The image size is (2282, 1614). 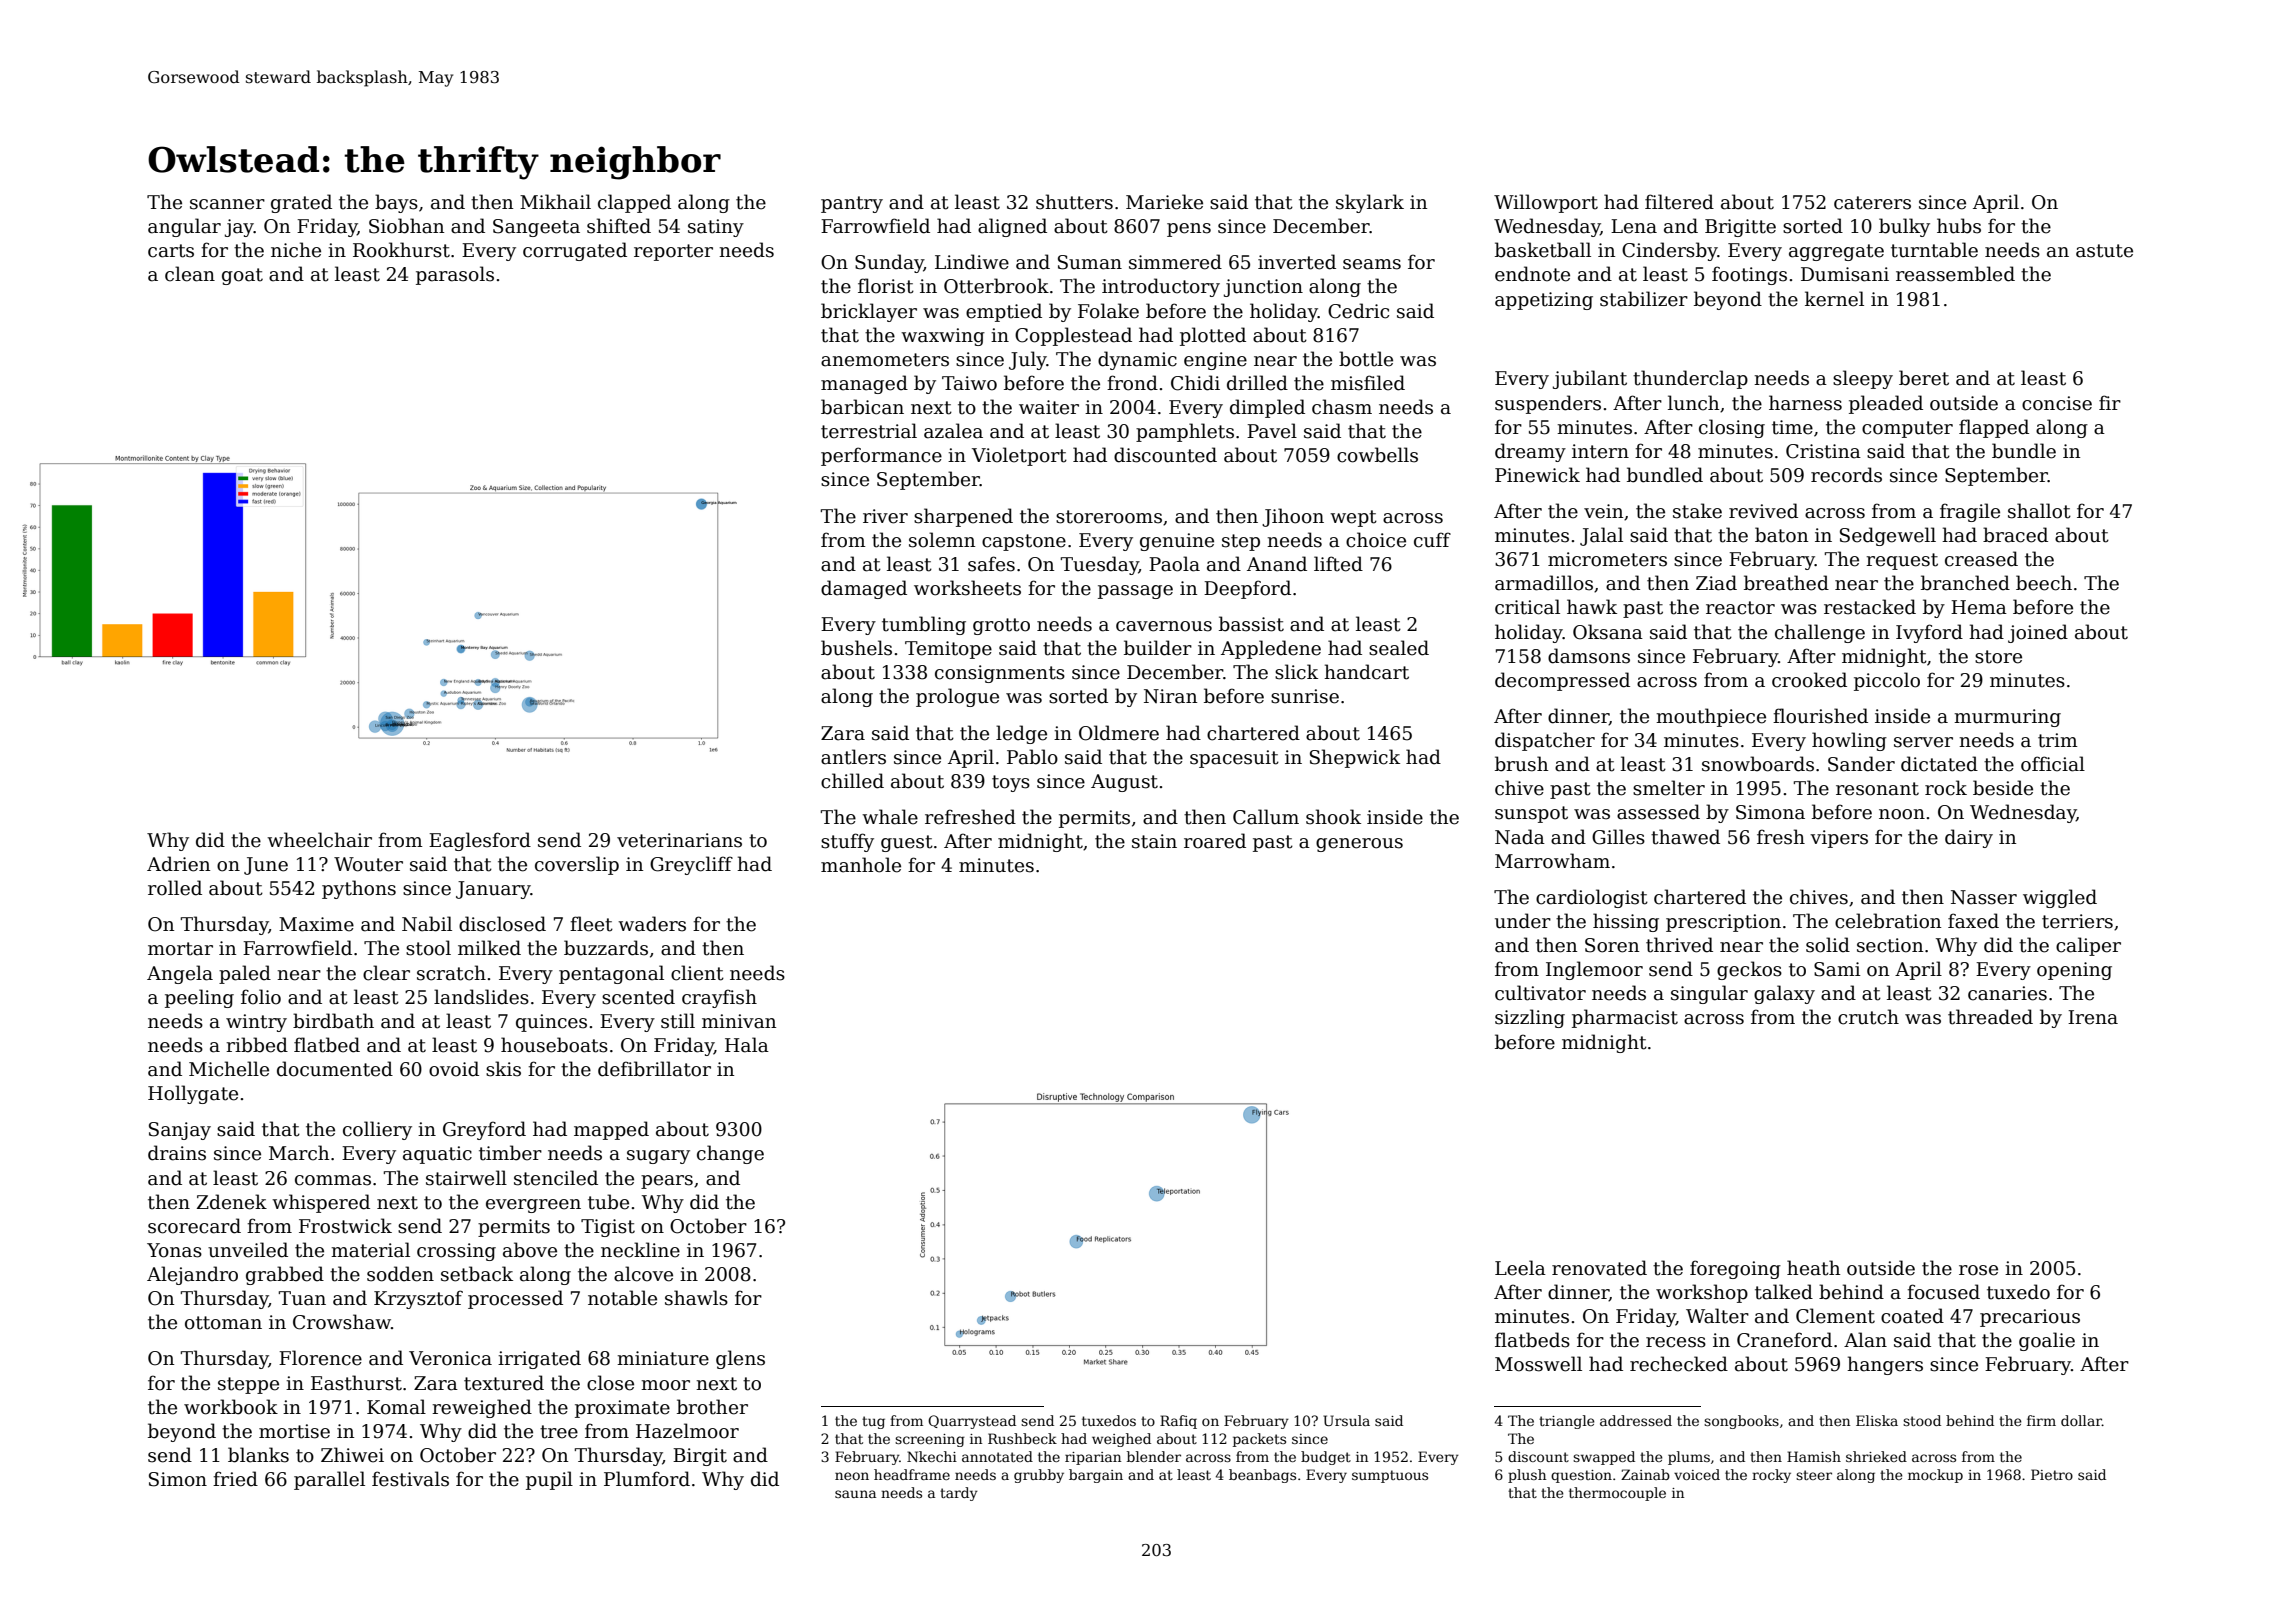 What do you see at coordinates (611, 974) in the image?
I see `pentagonal` at bounding box center [611, 974].
